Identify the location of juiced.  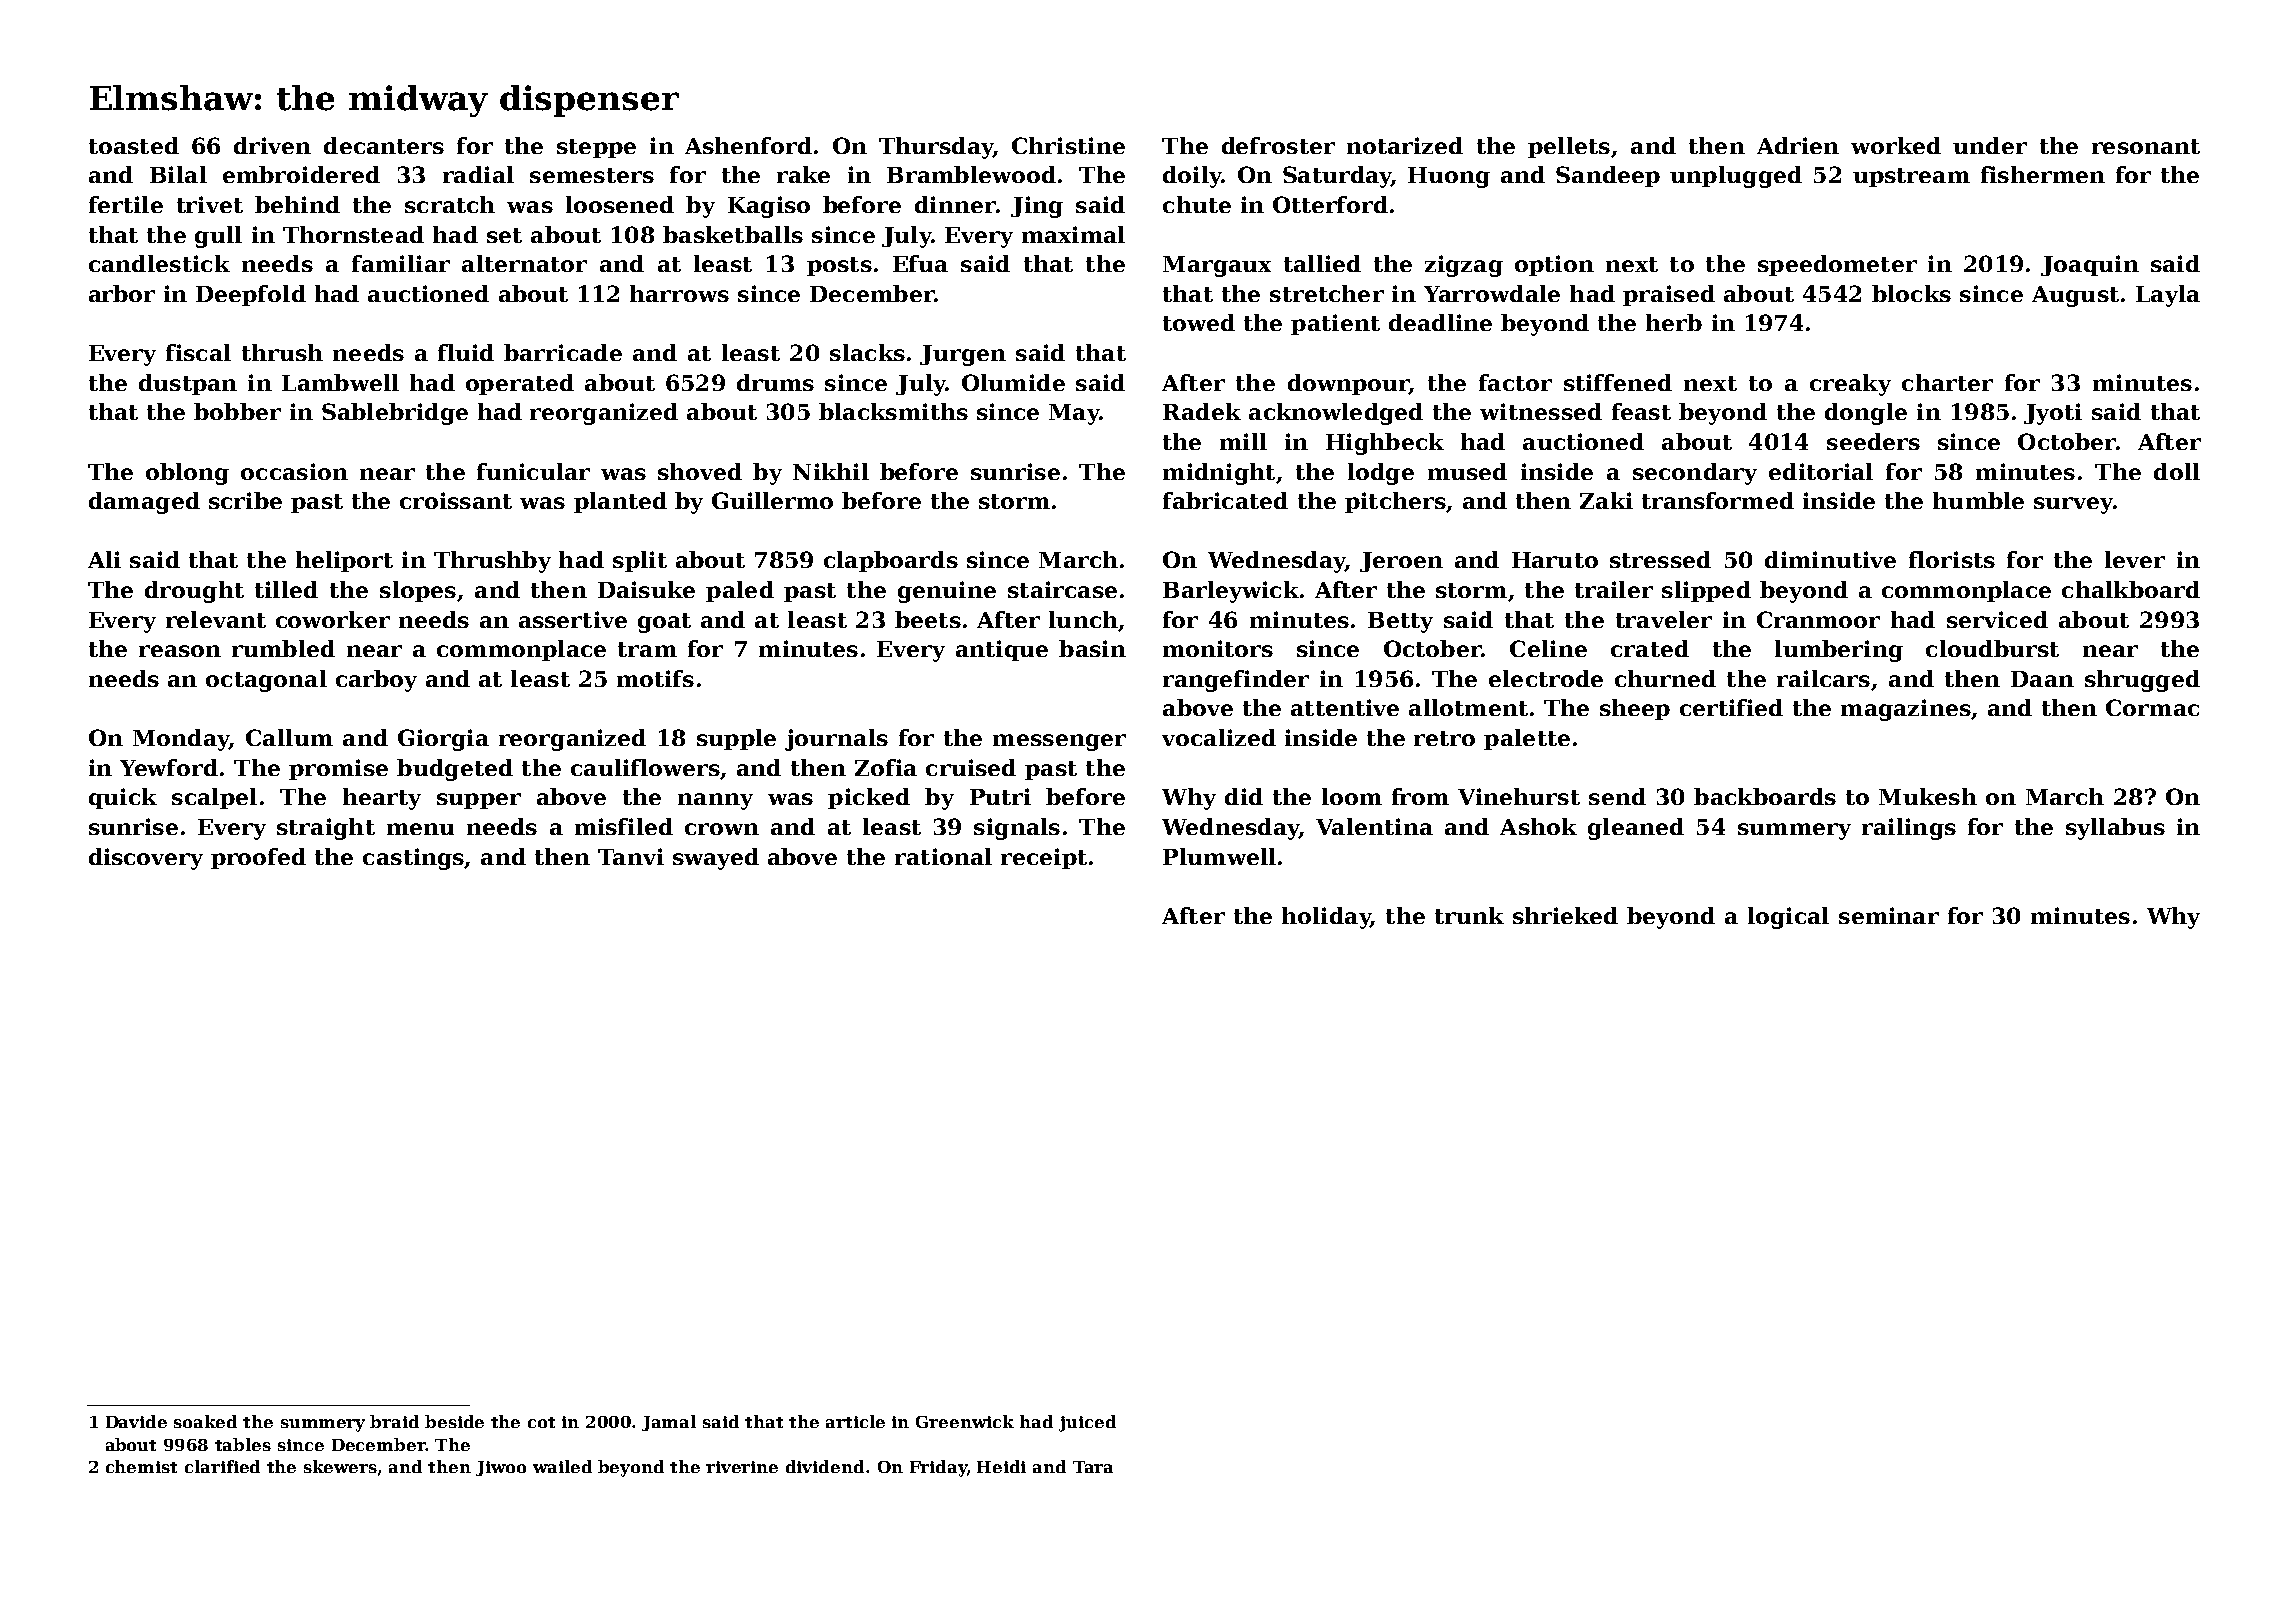
(1087, 1423).
